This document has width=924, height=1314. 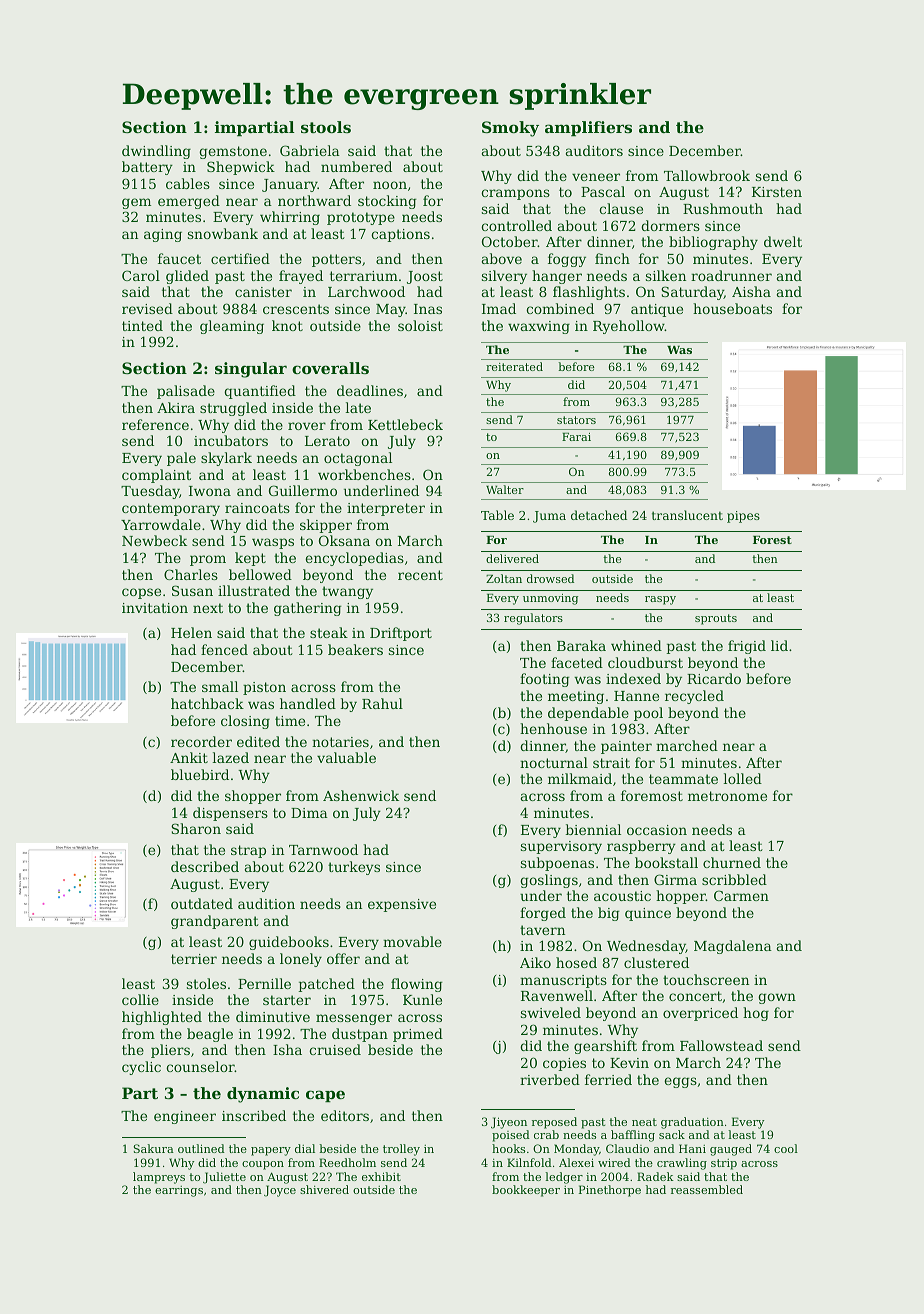 I want to click on earrings, so click(x=179, y=1191).
